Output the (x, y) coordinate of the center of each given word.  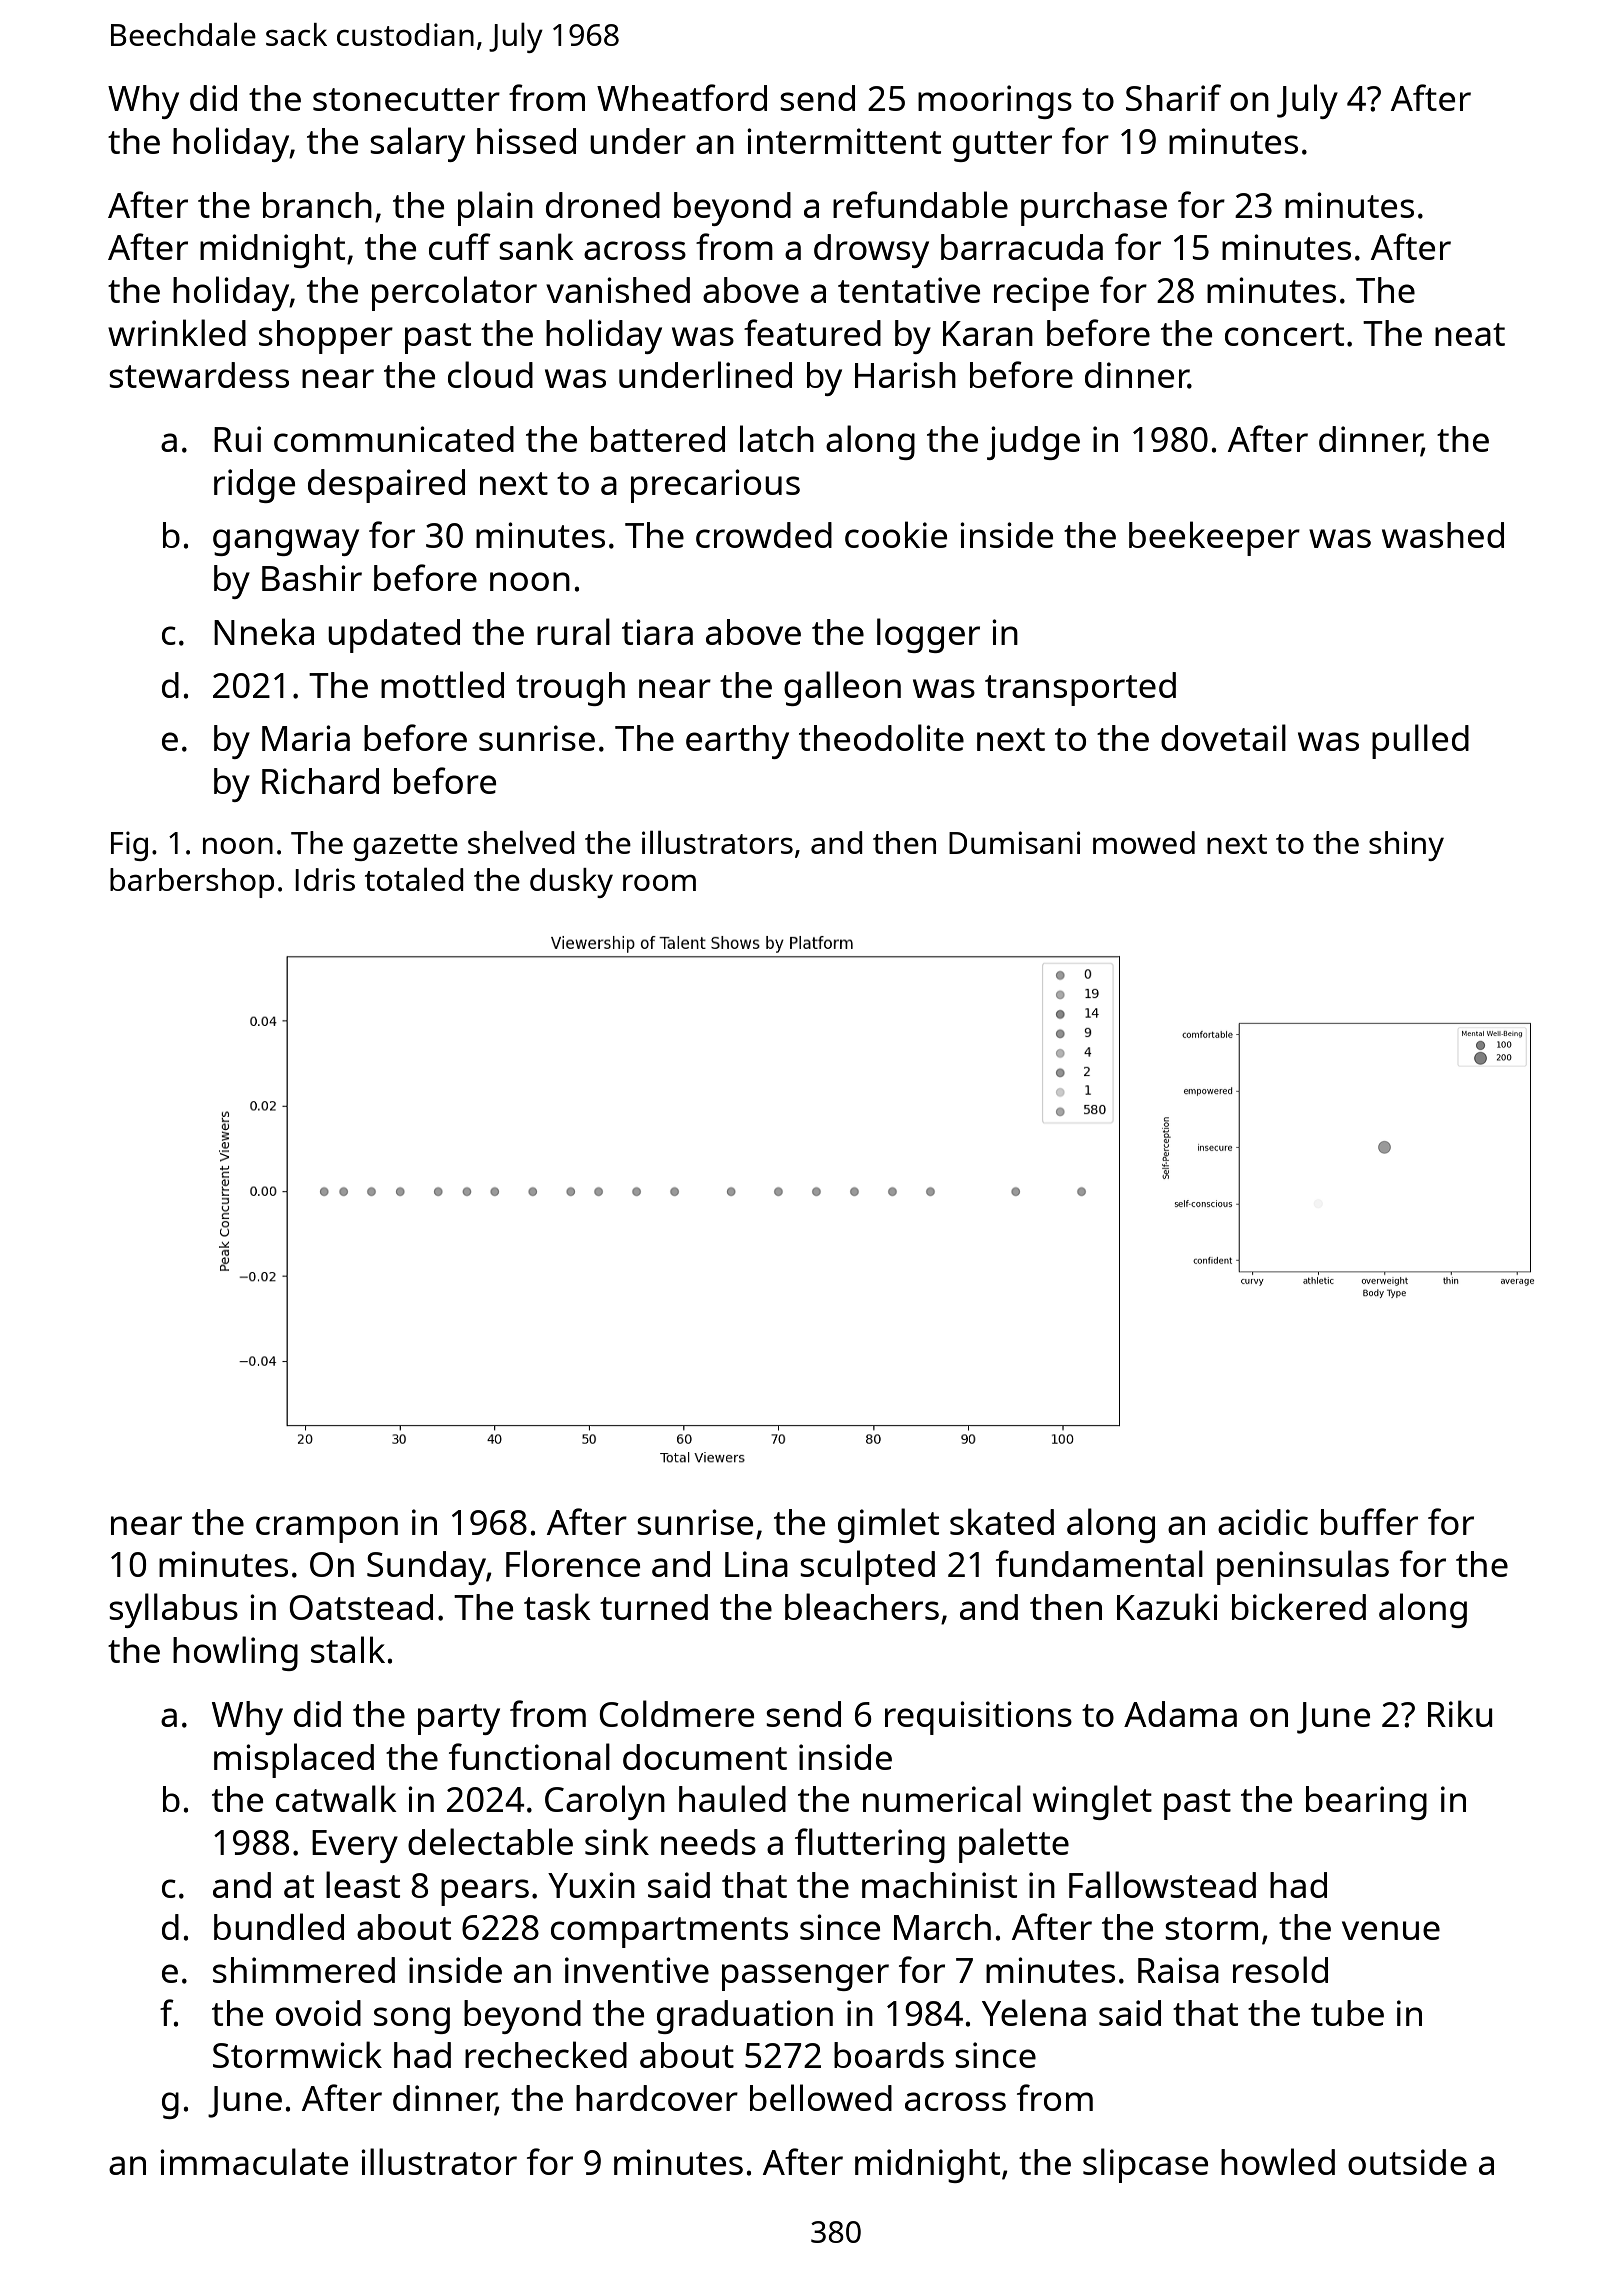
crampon (327, 1529)
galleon (842, 688)
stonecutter (406, 99)
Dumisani (1014, 842)
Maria (306, 738)
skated (1002, 1521)
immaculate (254, 2161)
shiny (1406, 846)
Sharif (1173, 97)
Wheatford (682, 97)
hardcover (657, 2098)
